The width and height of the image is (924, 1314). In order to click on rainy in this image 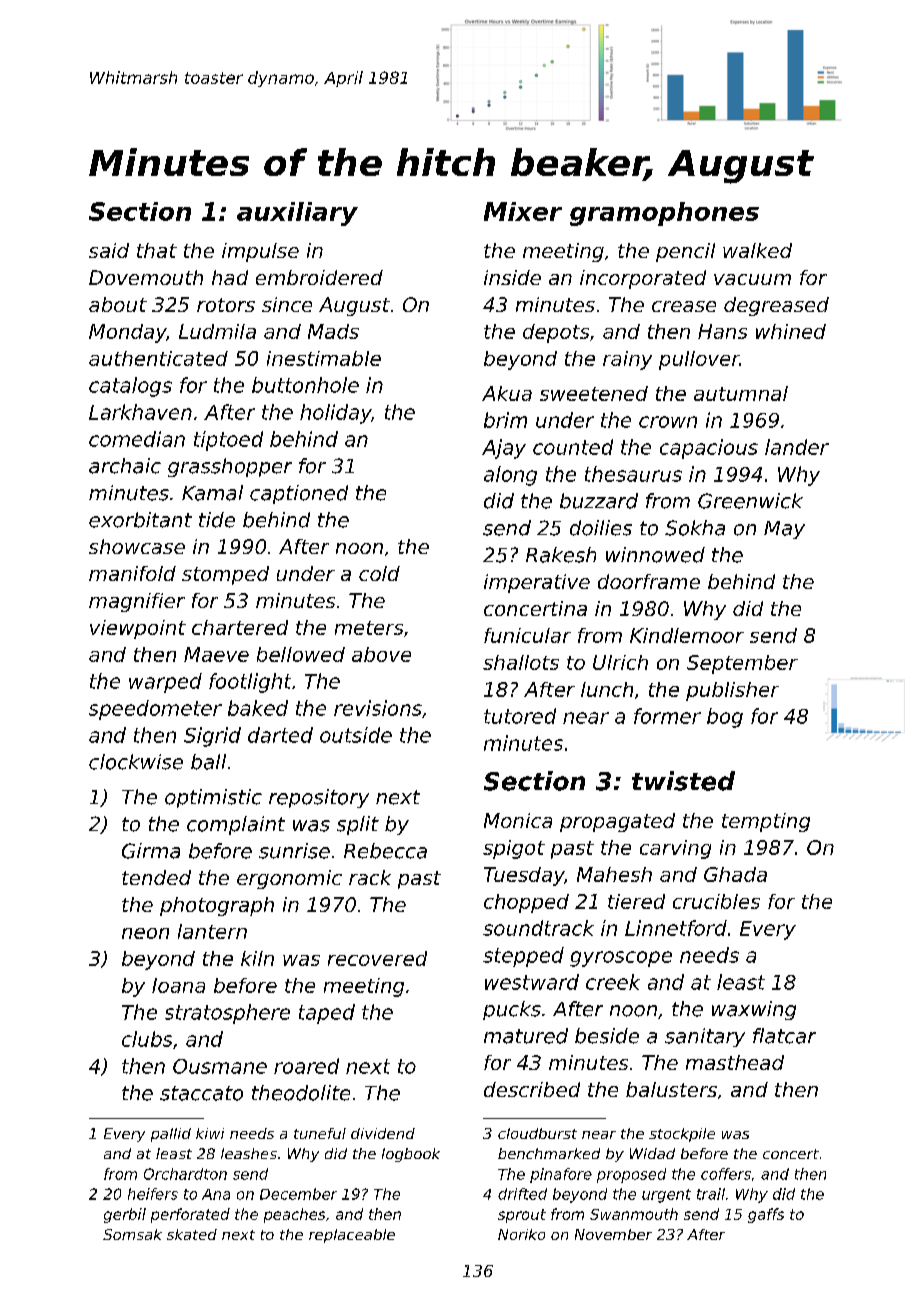, I will do `click(627, 360)`.
